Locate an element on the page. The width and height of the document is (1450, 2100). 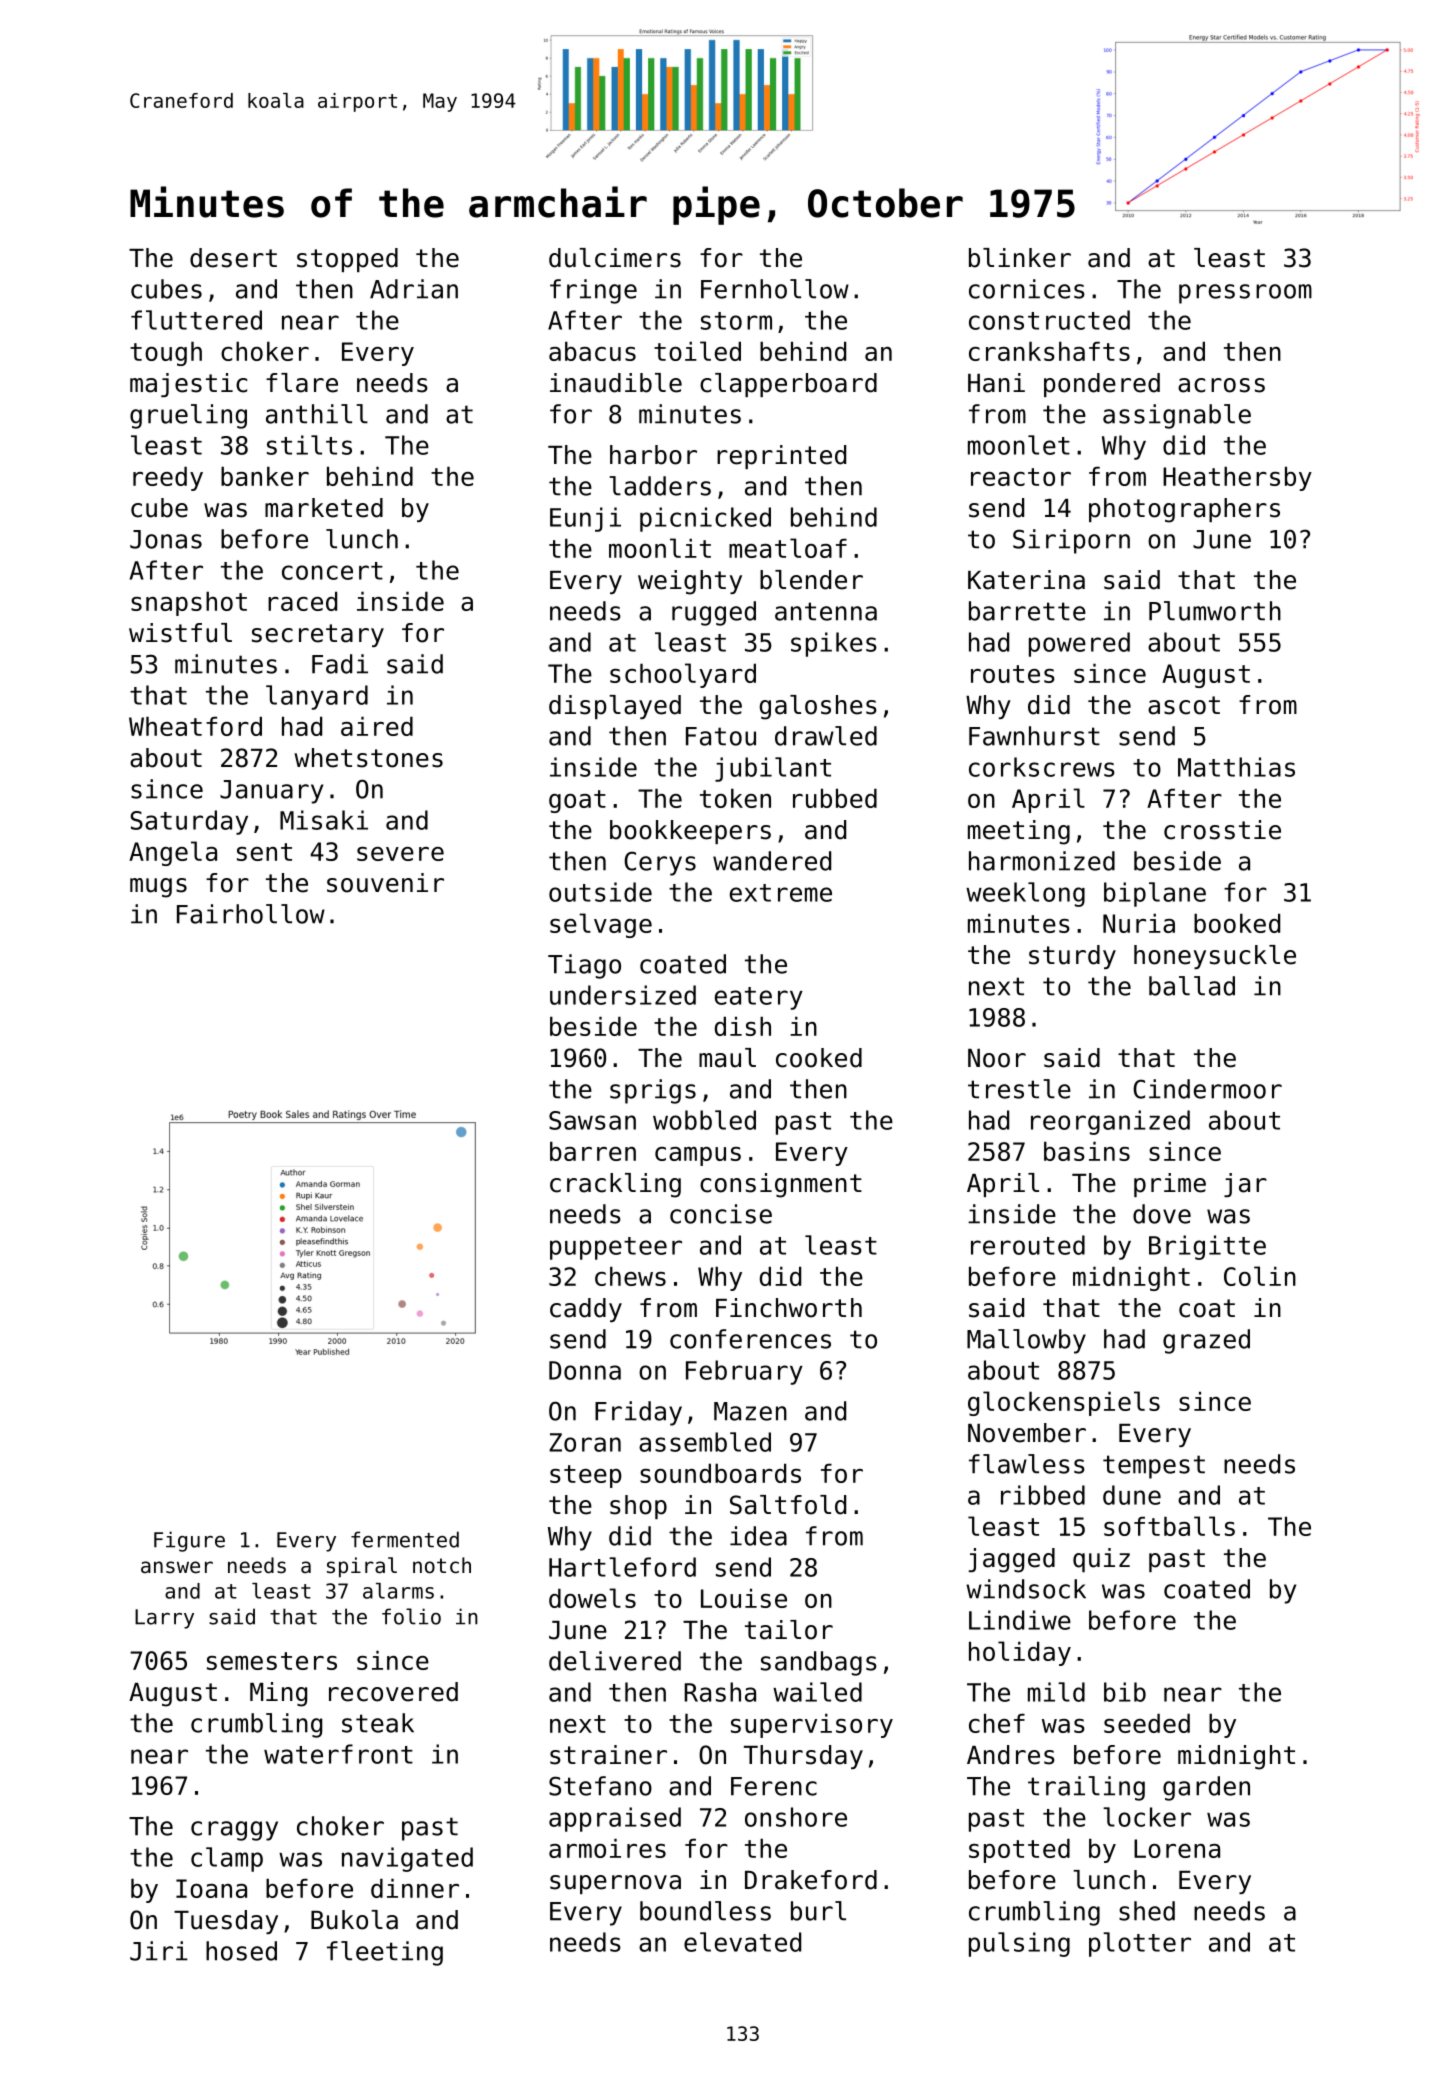
Matthias is located at coordinates (1236, 767).
